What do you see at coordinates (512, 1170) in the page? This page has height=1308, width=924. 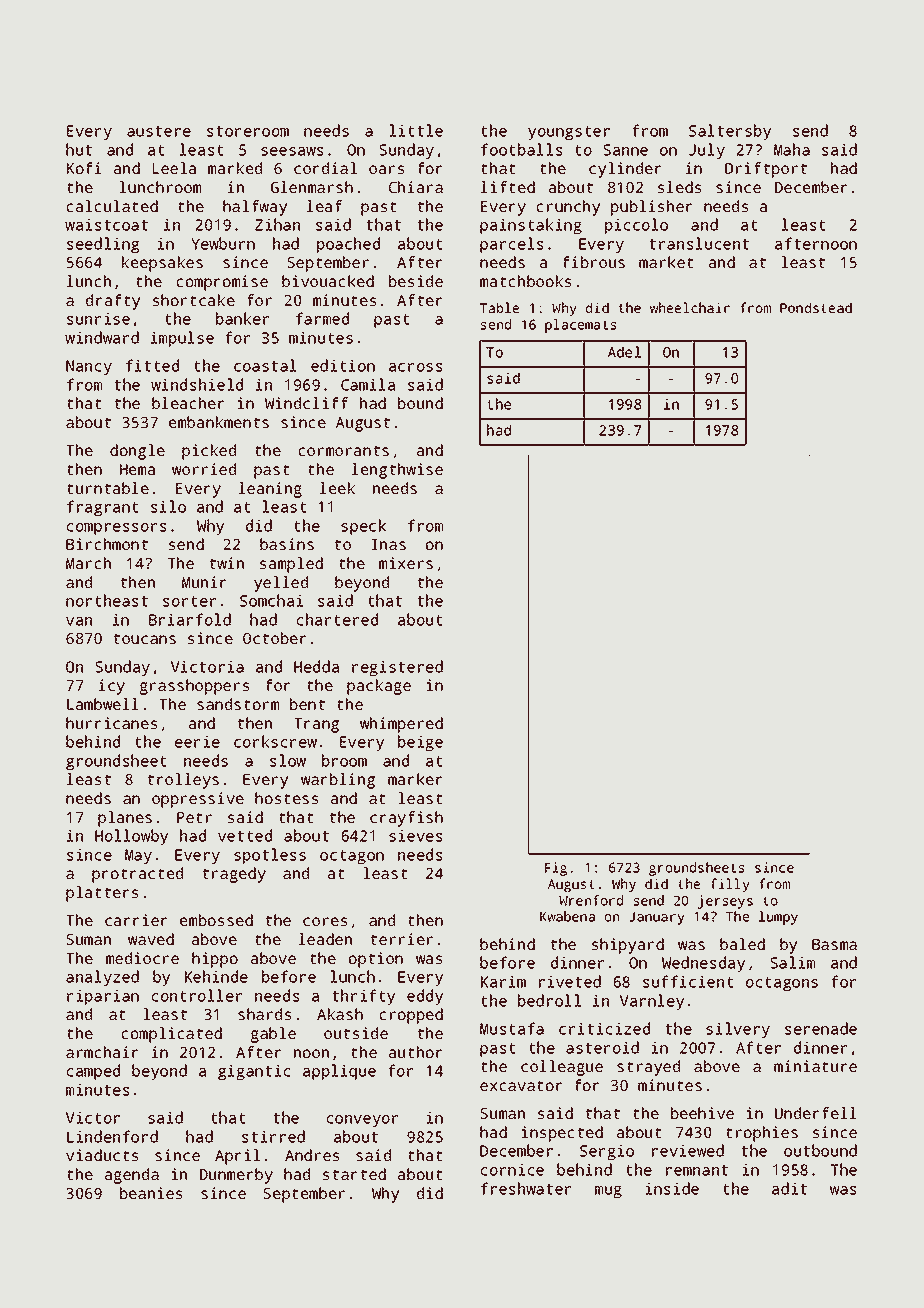 I see `cornice` at bounding box center [512, 1170].
